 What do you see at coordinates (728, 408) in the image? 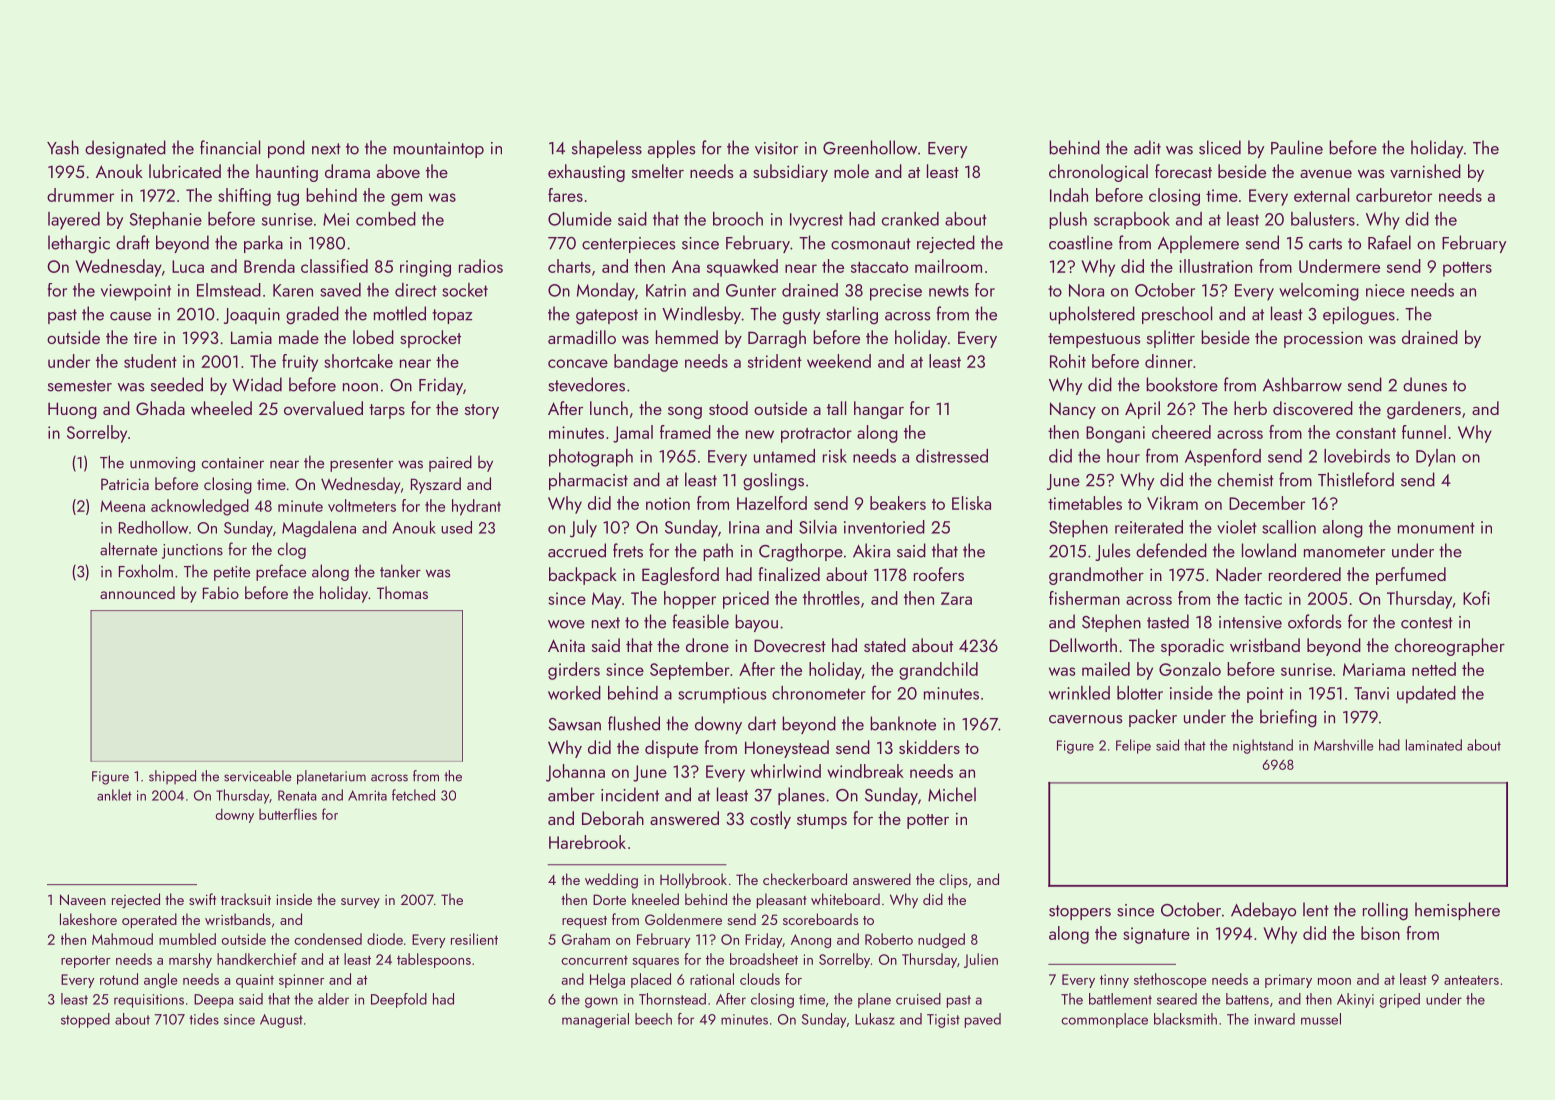
I see `stood` at bounding box center [728, 408].
